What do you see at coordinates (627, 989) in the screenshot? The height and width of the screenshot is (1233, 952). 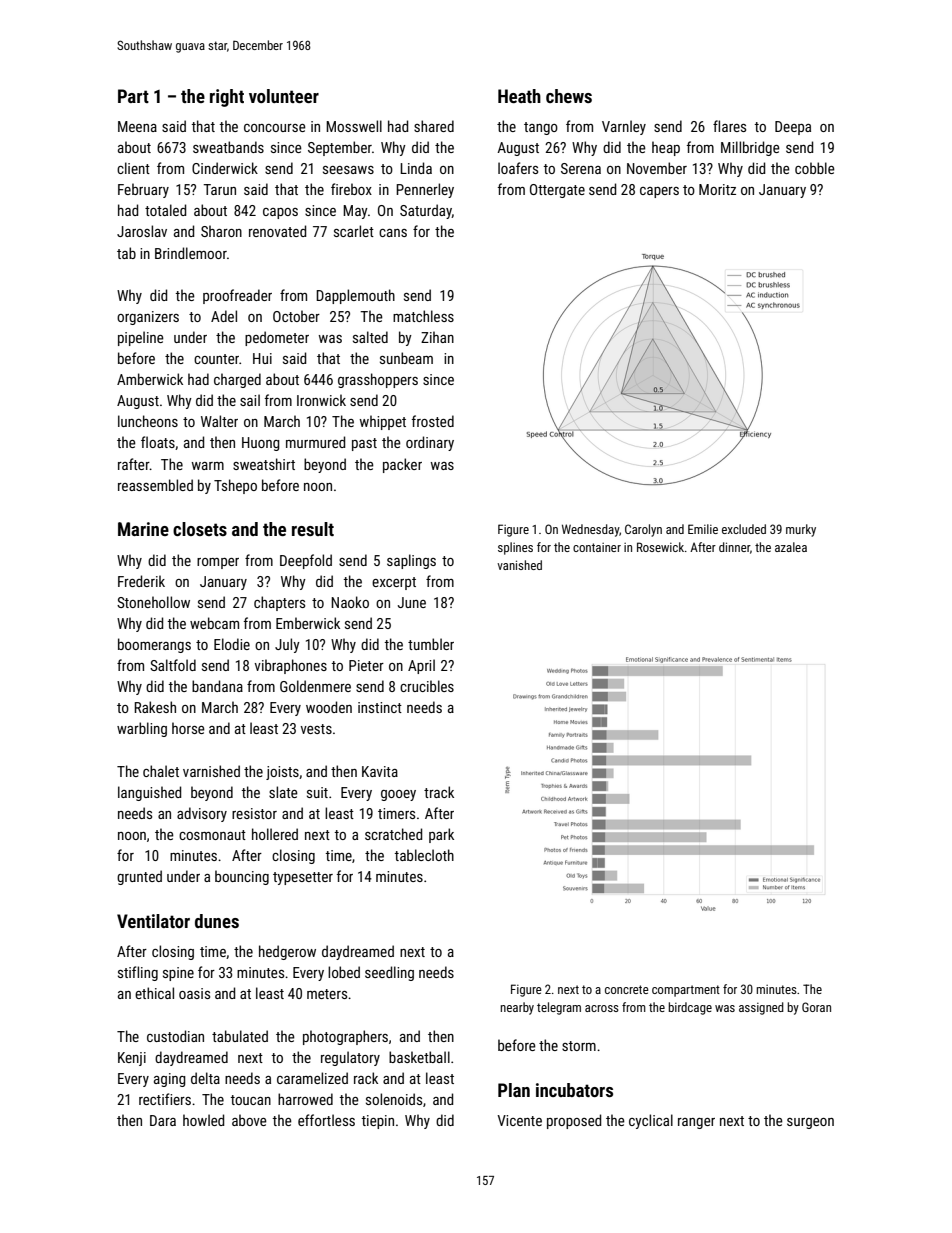 I see `concrete` at bounding box center [627, 989].
